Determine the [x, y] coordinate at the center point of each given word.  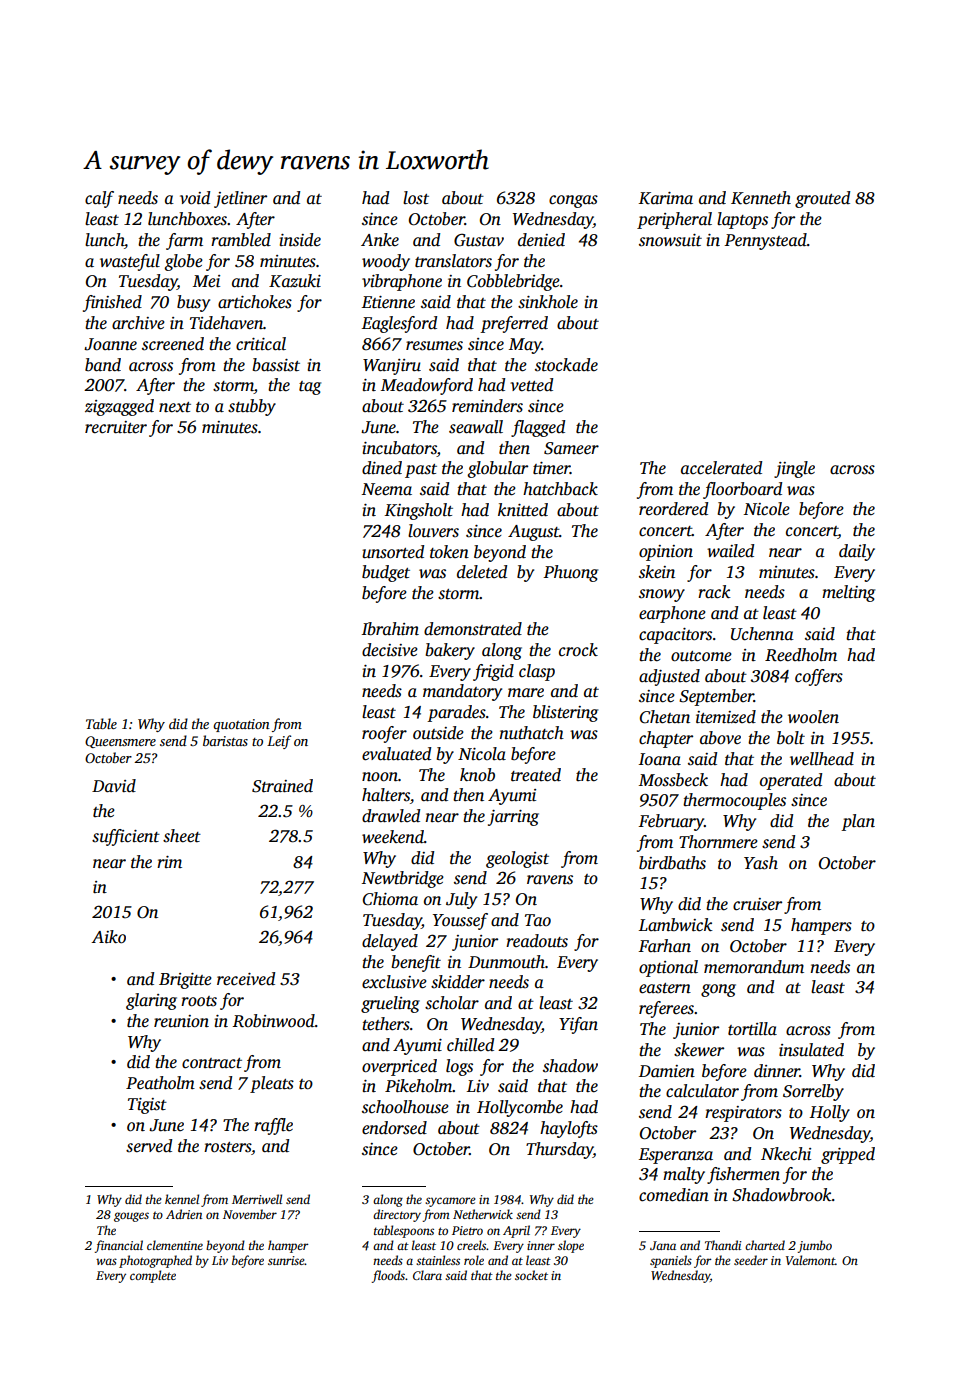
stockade [566, 365]
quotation [241, 725]
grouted [822, 199]
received [246, 979]
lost [416, 198]
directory [397, 1215]
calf [99, 199]
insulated [811, 1050]
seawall [476, 427]
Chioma [390, 899]
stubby [252, 407]
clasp [537, 672]
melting [848, 593]
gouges [131, 1217]
